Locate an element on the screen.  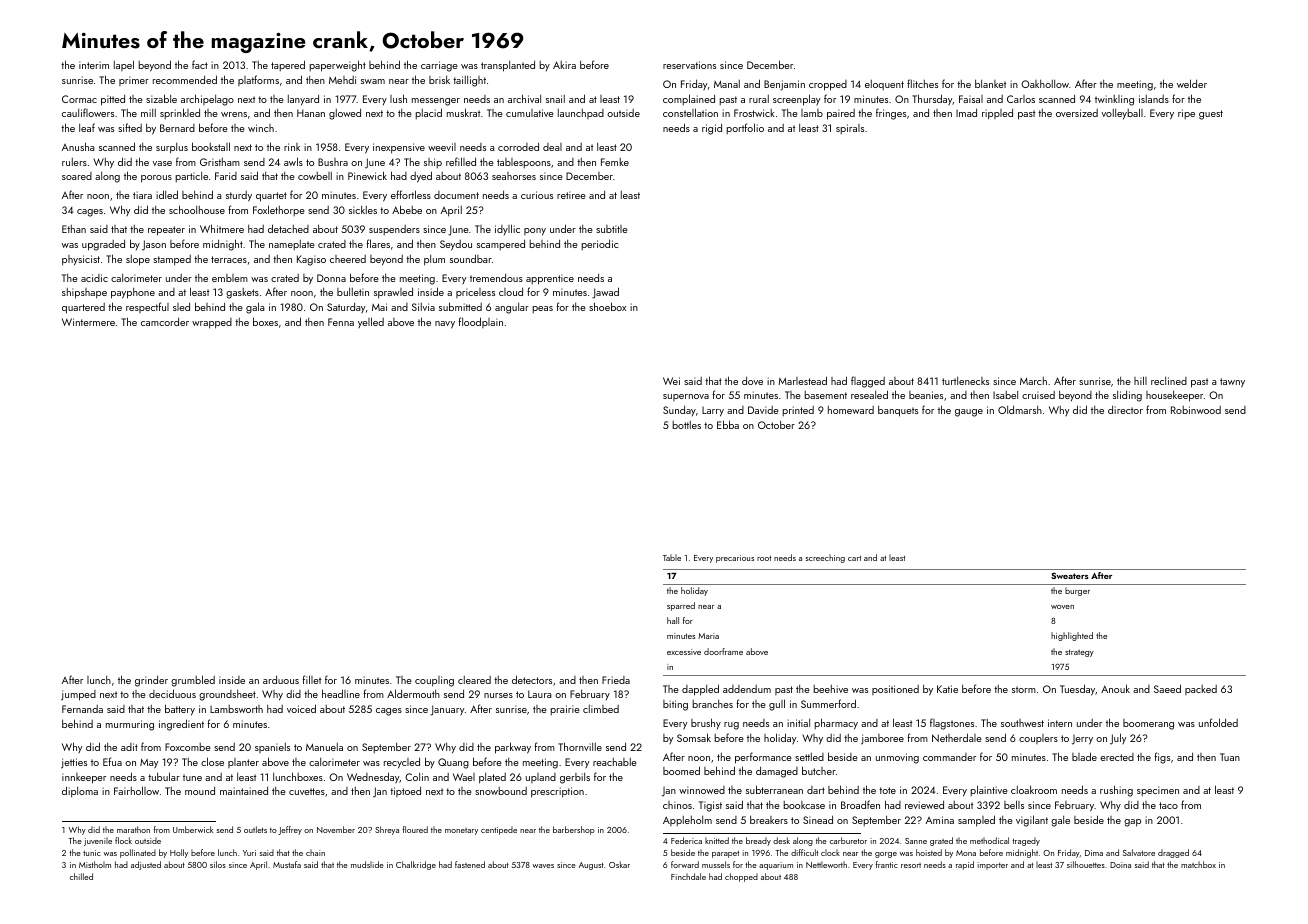
hall is located at coordinates (673, 620).
